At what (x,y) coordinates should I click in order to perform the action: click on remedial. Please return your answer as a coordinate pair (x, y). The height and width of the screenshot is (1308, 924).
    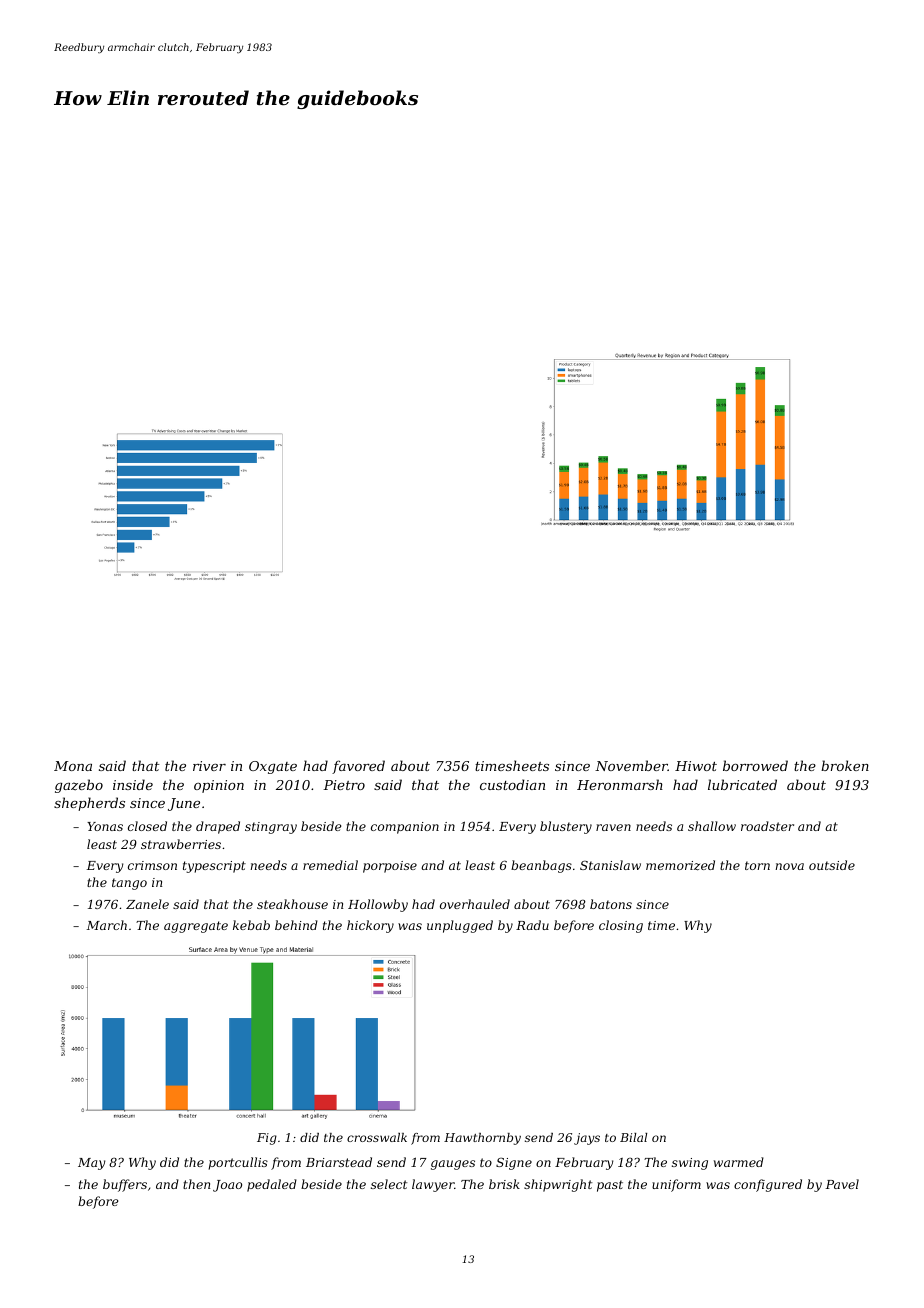
    Looking at the image, I should click on (330, 865).
